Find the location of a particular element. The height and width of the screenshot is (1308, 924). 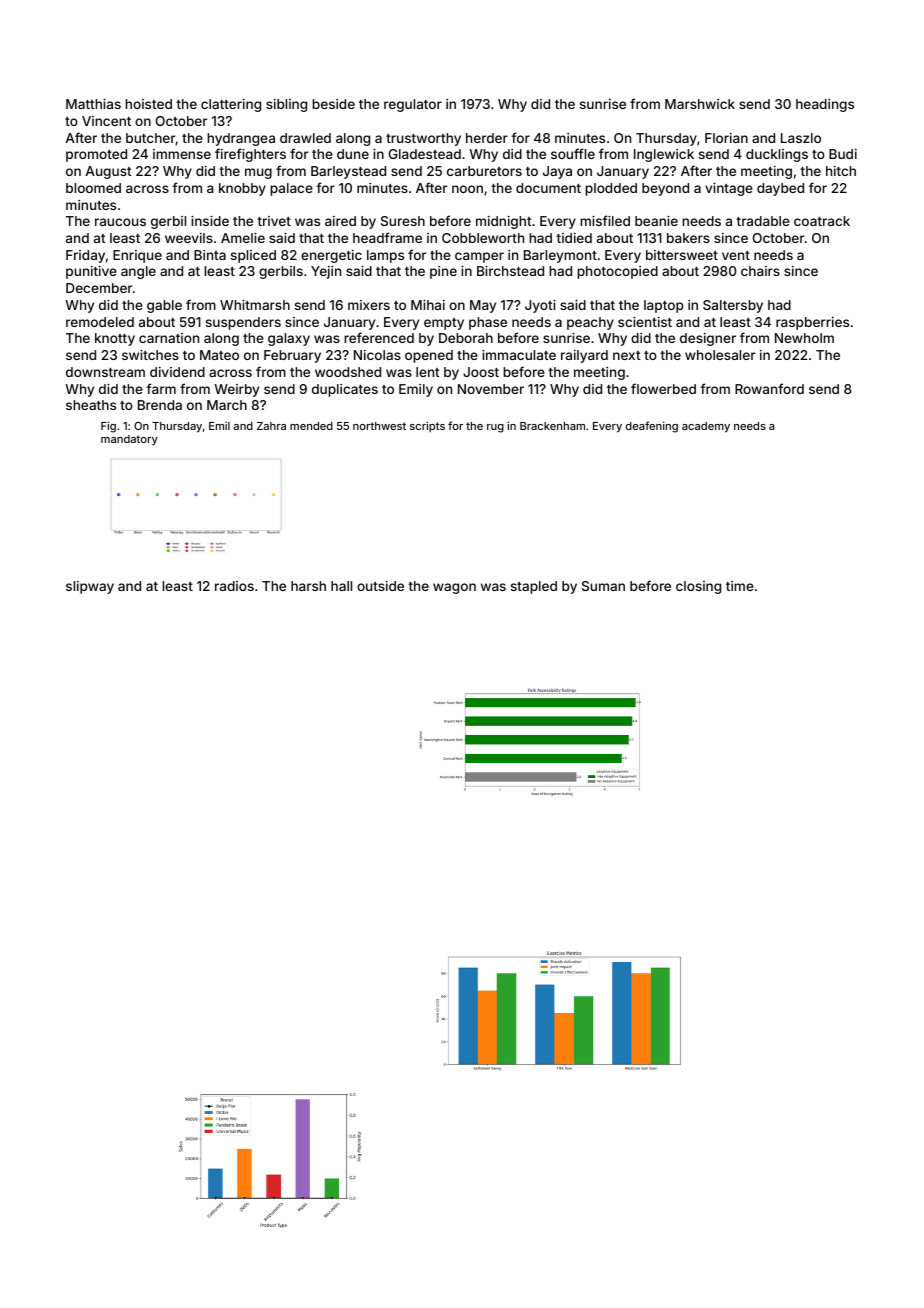

daybed is located at coordinates (780, 189).
